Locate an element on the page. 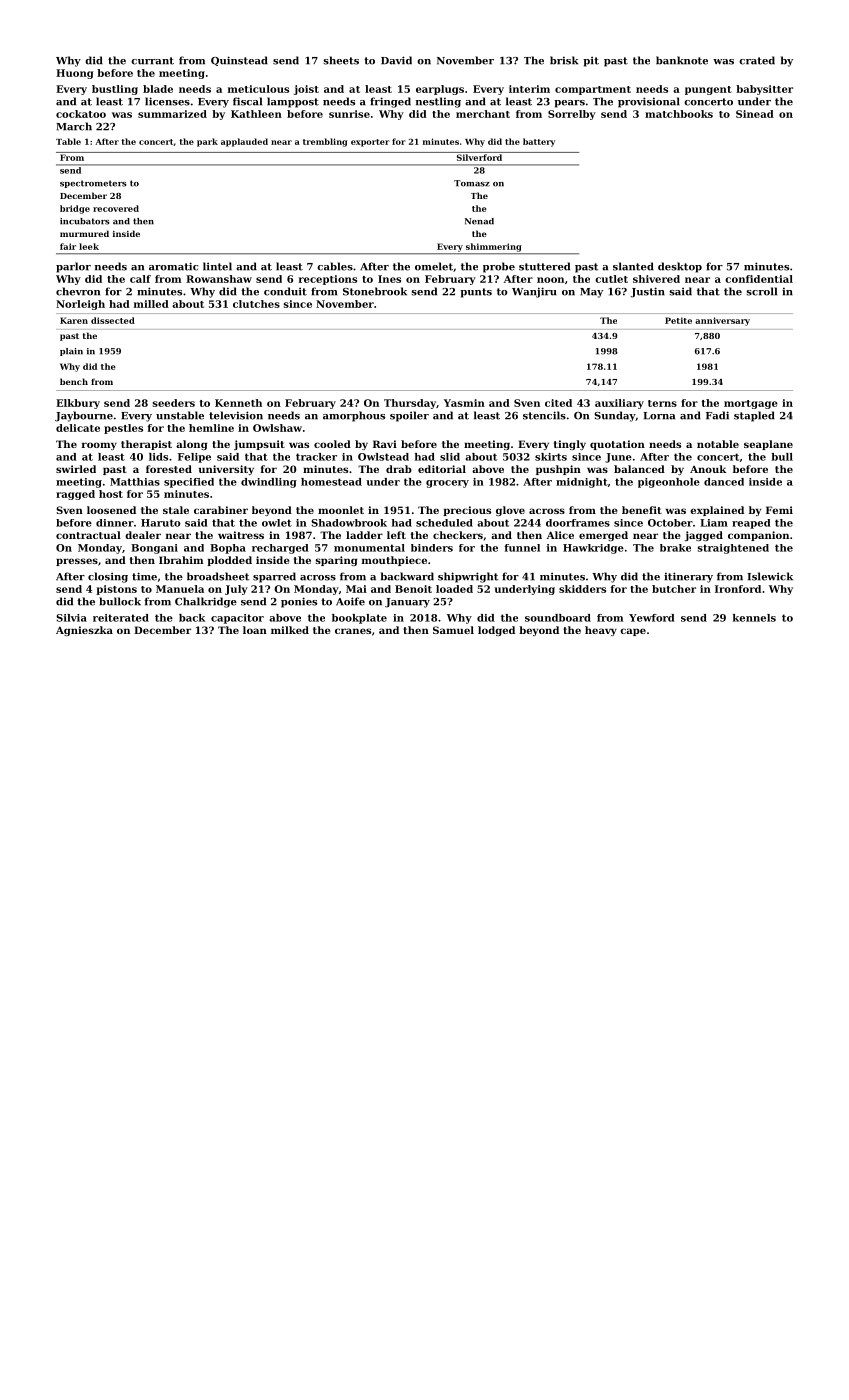 This document has height=1400, width=849. Aoife is located at coordinates (350, 601).
